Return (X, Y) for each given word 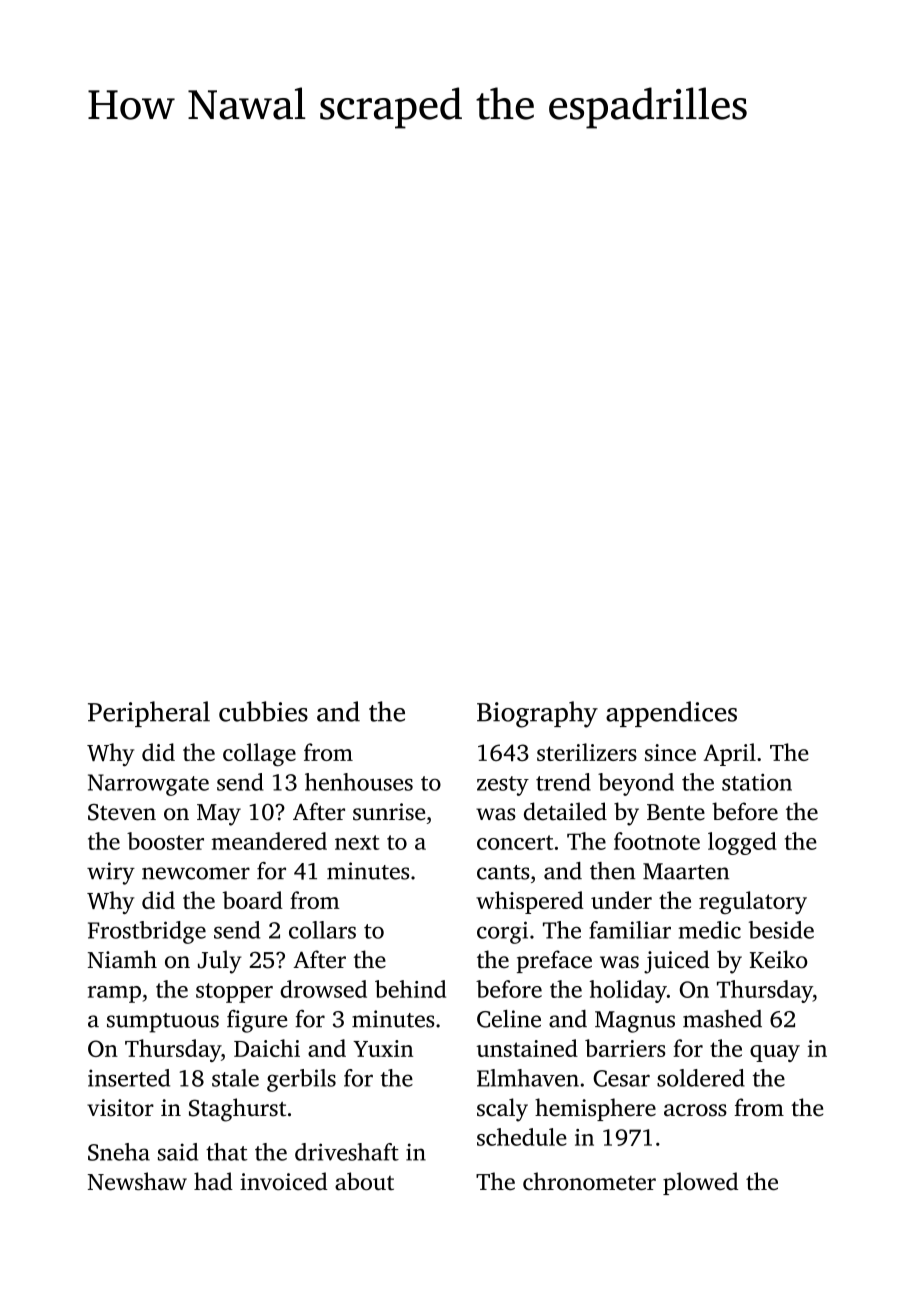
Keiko (779, 959)
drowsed (323, 989)
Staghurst (237, 1110)
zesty (503, 786)
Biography (537, 714)
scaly (502, 1110)
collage (259, 755)
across (695, 1110)
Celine (509, 1019)
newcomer (196, 873)
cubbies (263, 711)
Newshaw (137, 1181)
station (757, 782)
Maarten (686, 871)
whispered (530, 902)
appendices (671, 714)
